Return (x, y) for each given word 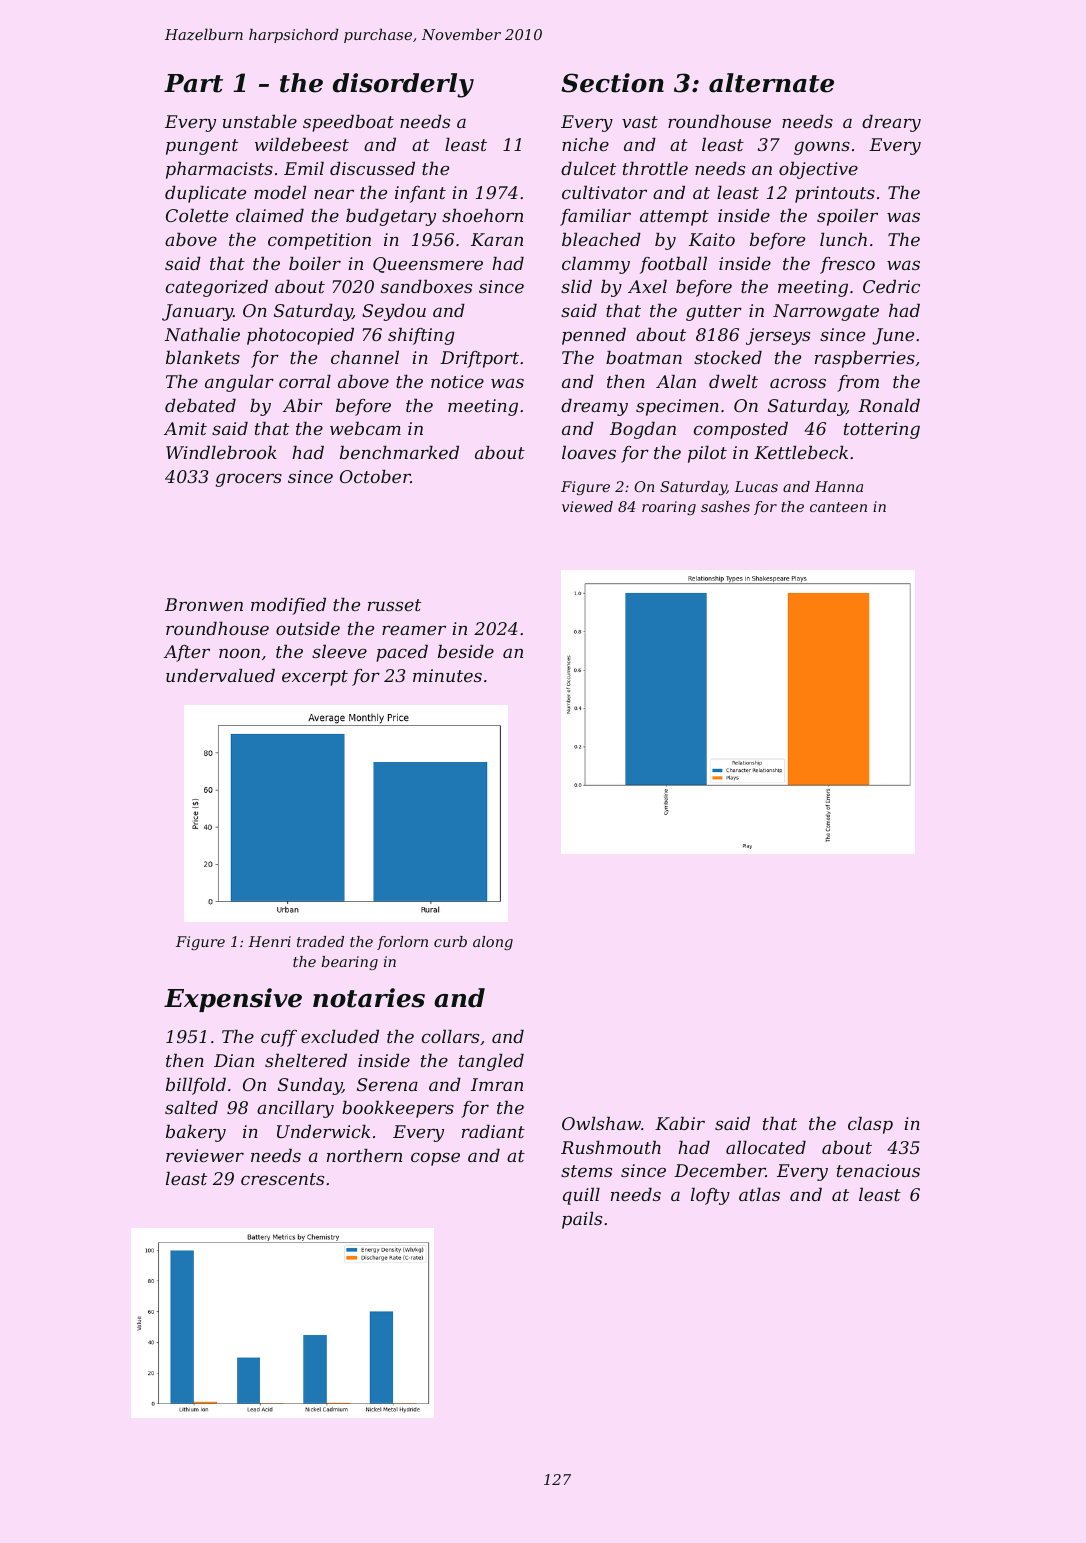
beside (466, 651)
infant (420, 194)
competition (319, 241)
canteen (838, 507)
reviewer (205, 1155)
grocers (249, 480)
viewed (587, 506)
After (187, 653)
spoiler (847, 217)
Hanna (839, 486)
